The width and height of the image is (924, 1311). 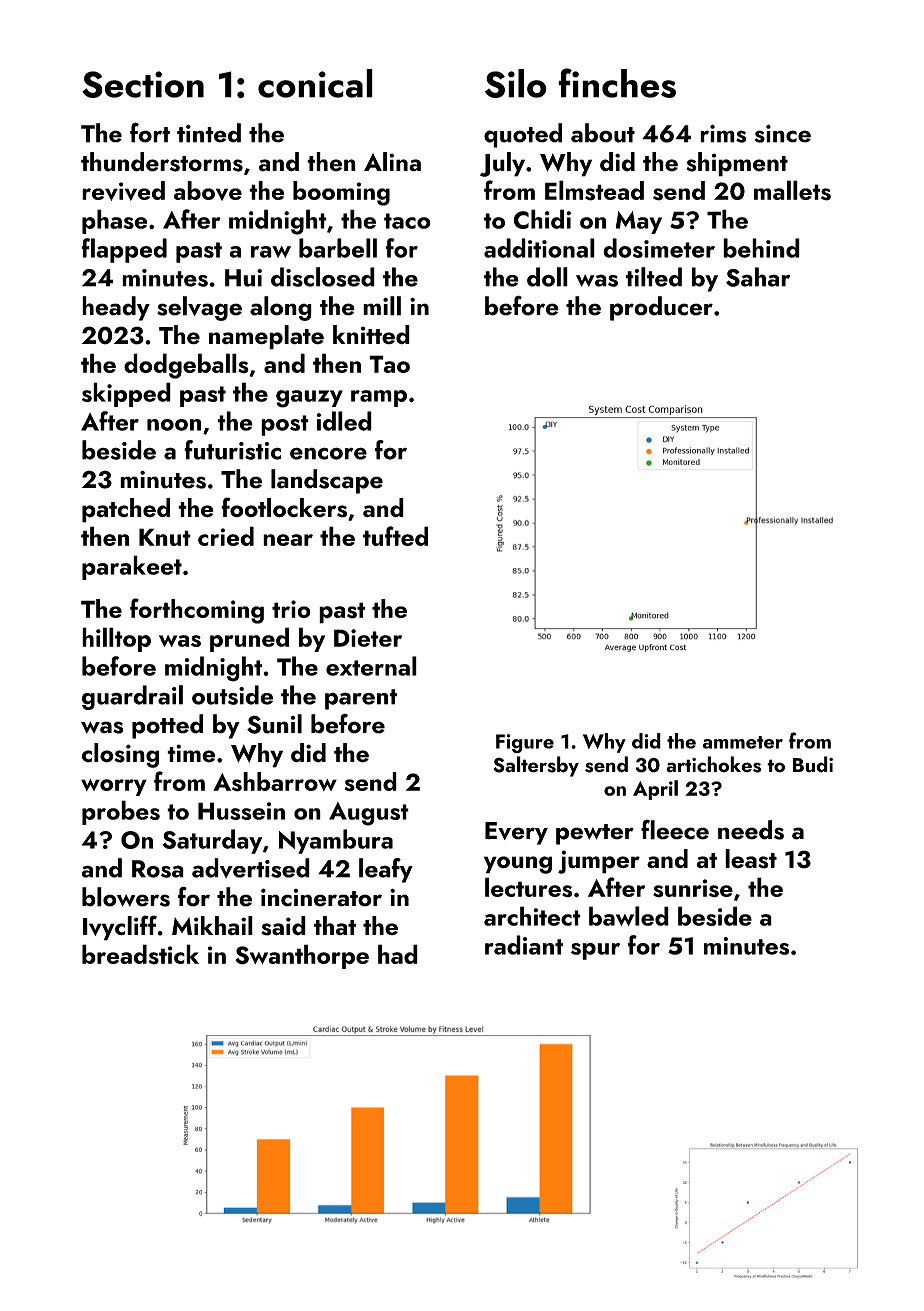 I want to click on Tao, so click(x=389, y=364).
